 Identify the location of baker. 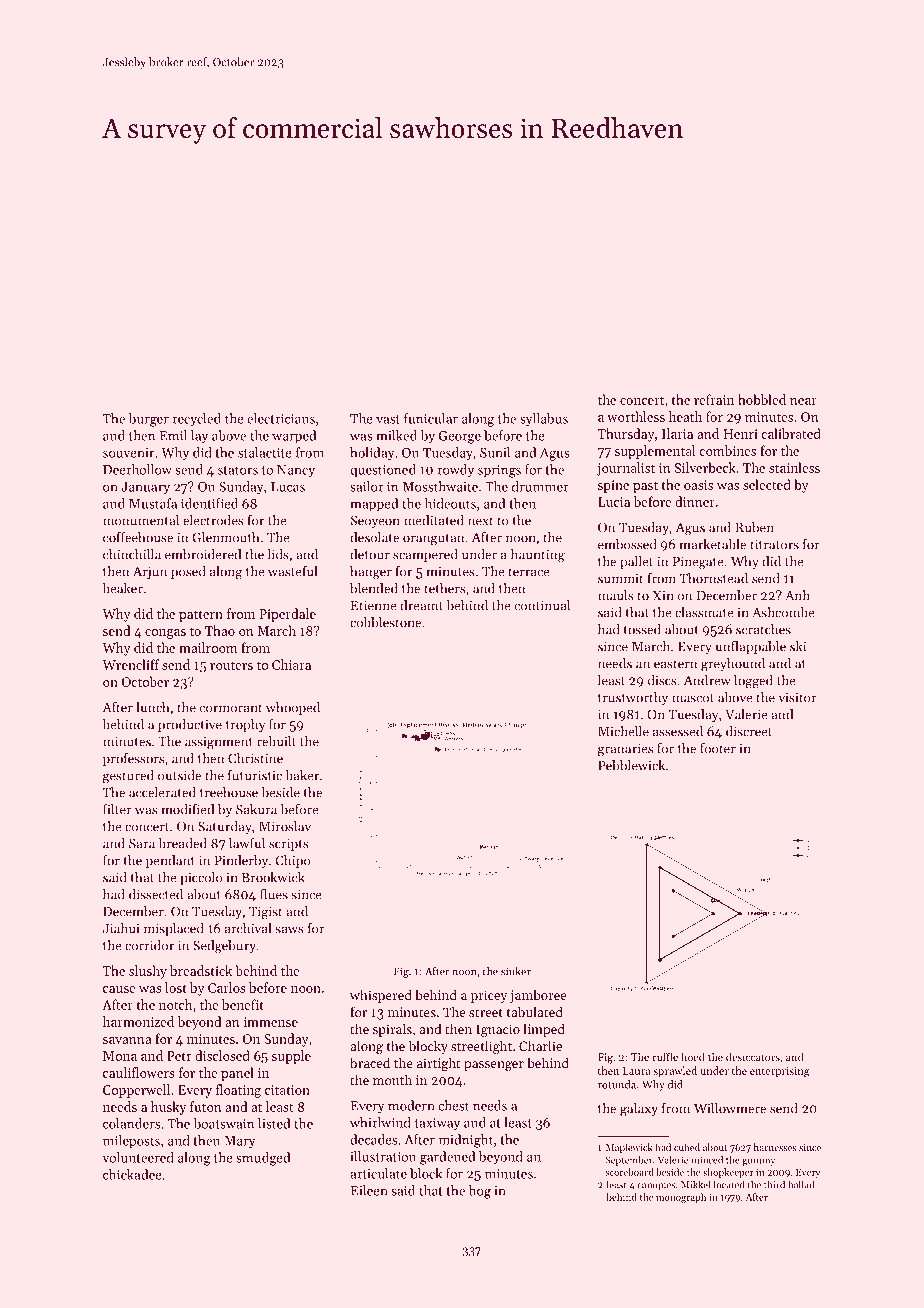
(302, 775).
